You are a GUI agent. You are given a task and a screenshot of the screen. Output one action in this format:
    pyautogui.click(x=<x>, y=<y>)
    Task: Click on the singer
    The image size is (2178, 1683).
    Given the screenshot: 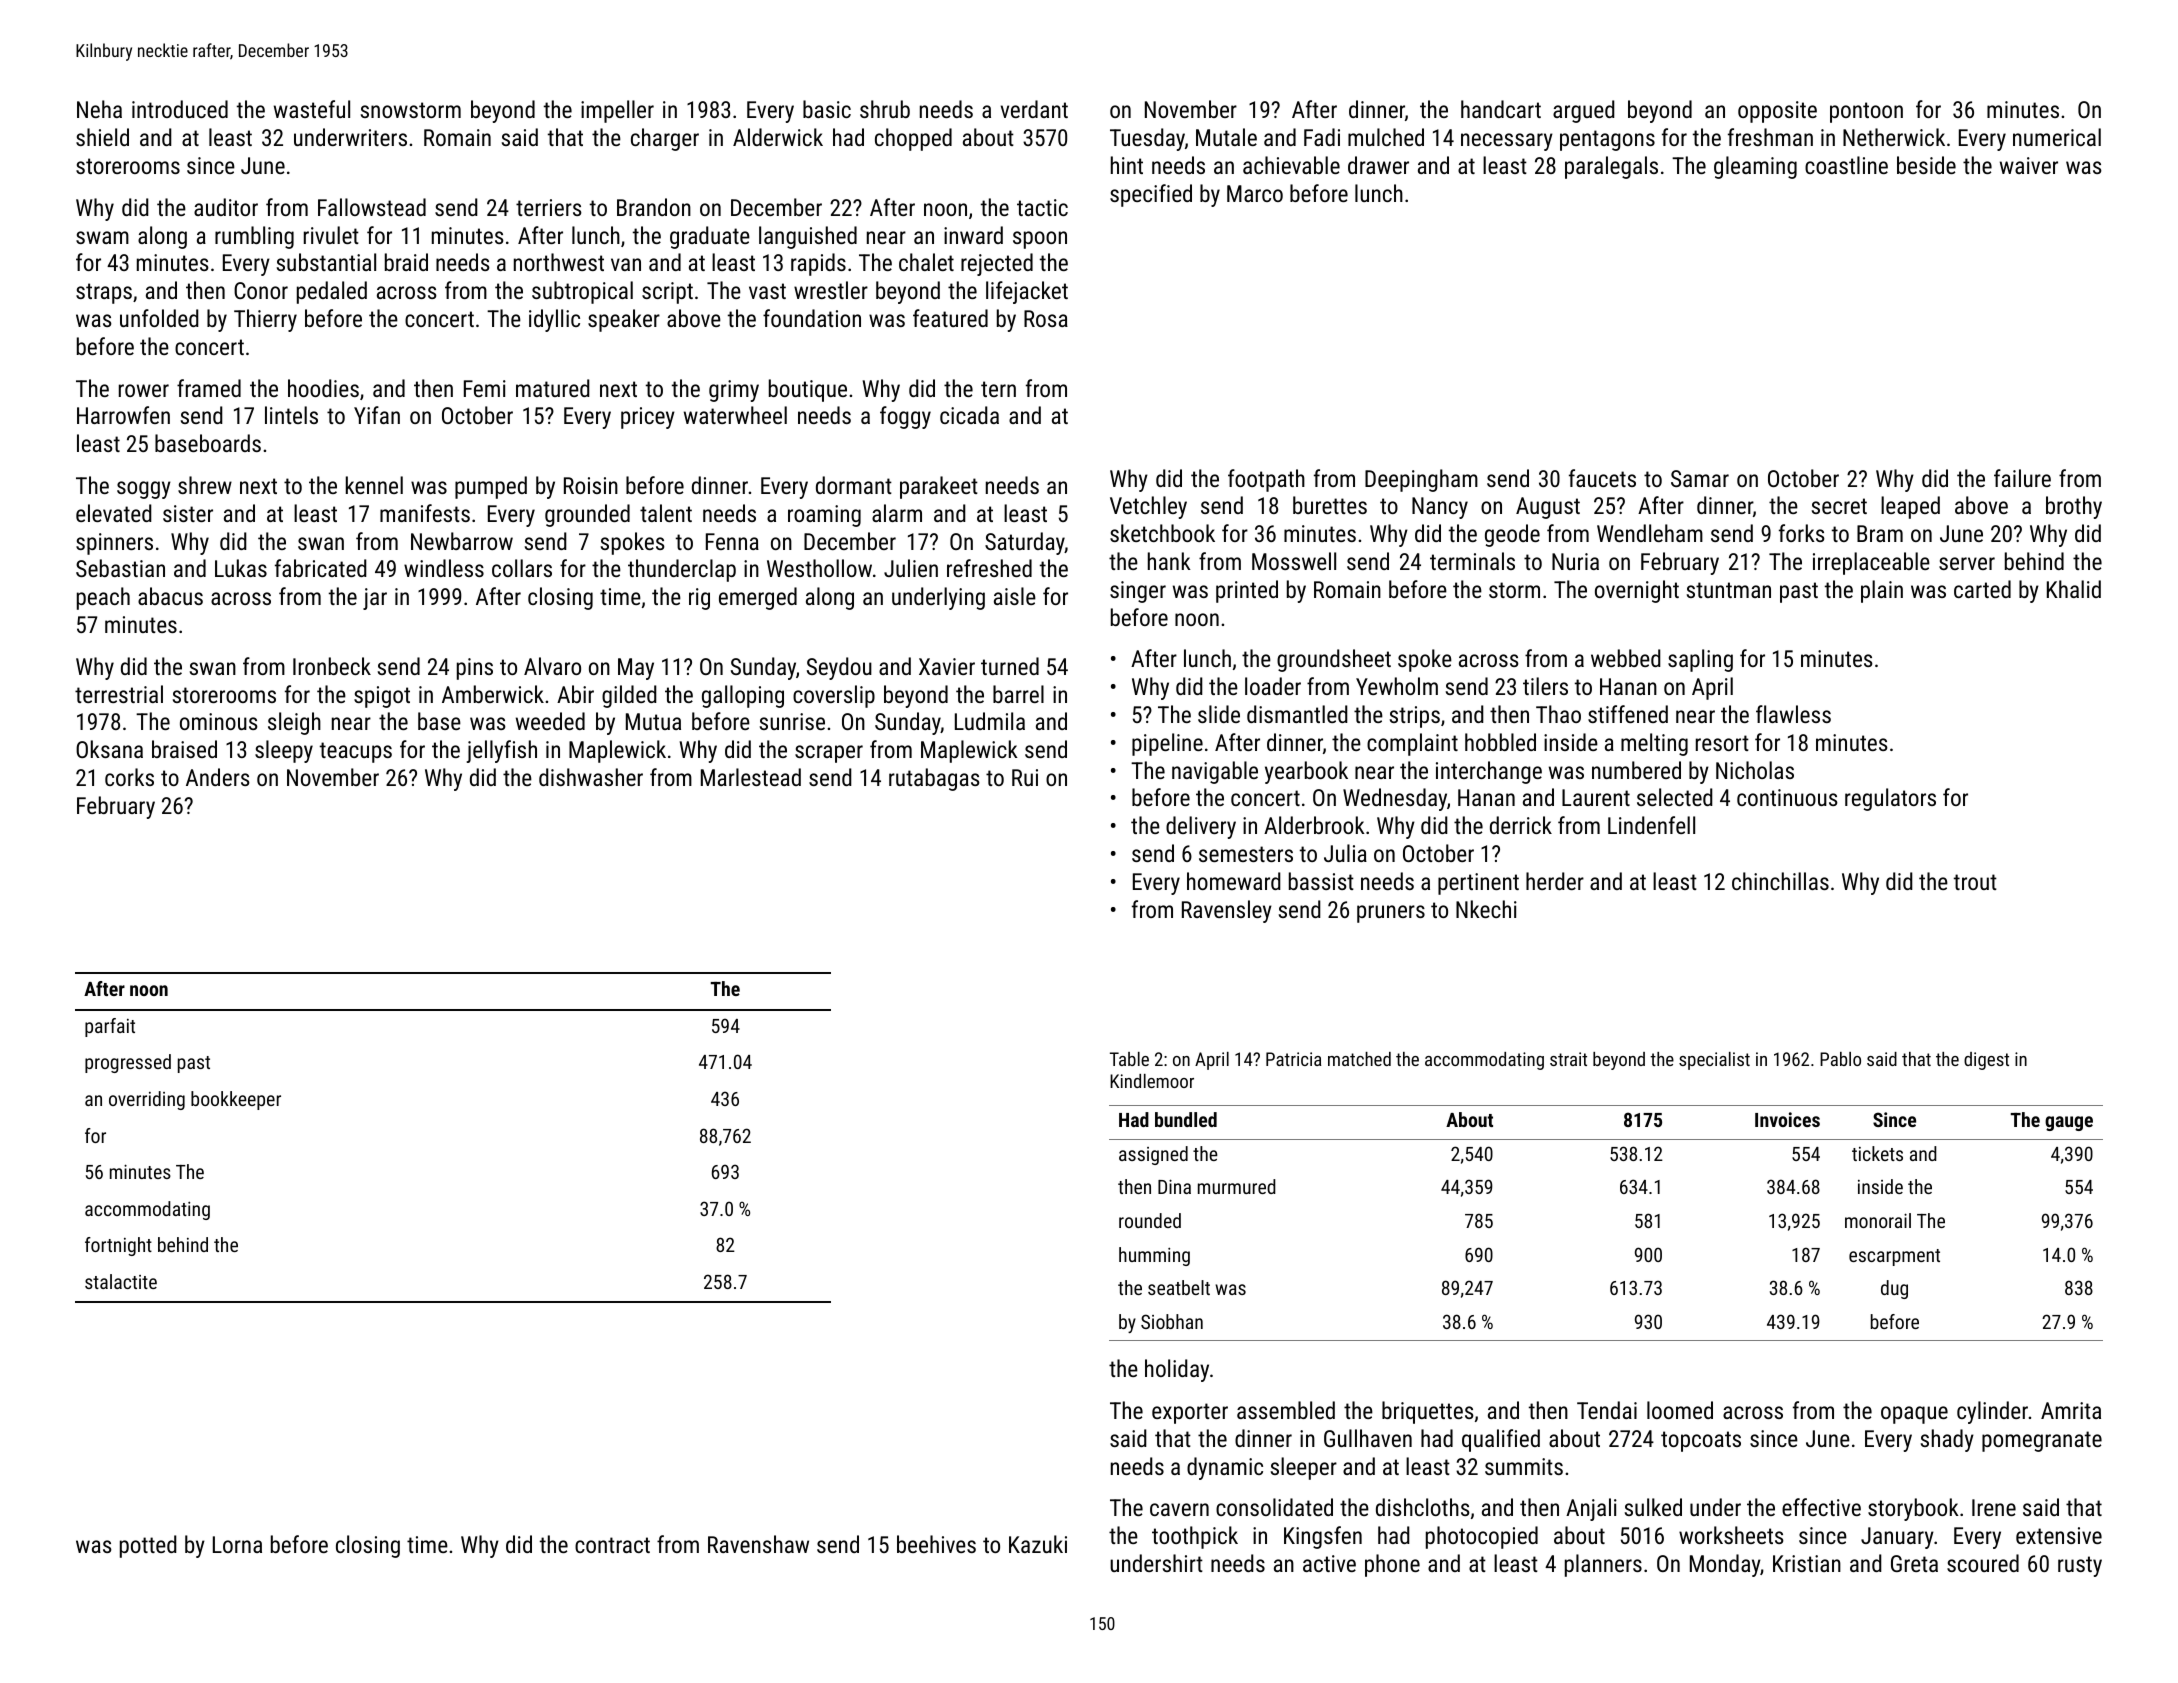 What is the action you would take?
    pyautogui.click(x=1138, y=592)
